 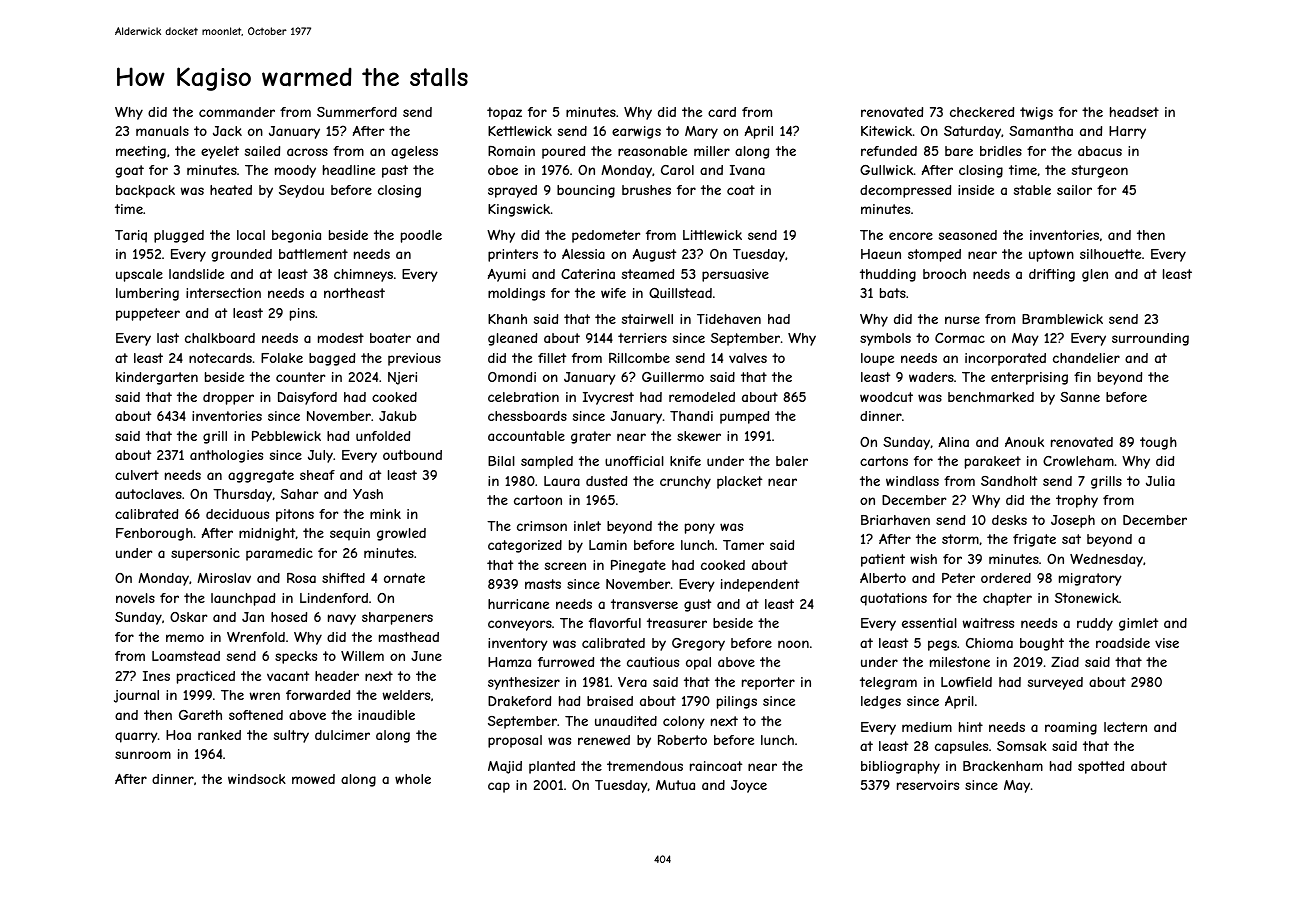 What do you see at coordinates (1134, 112) in the screenshot?
I see `headset` at bounding box center [1134, 112].
